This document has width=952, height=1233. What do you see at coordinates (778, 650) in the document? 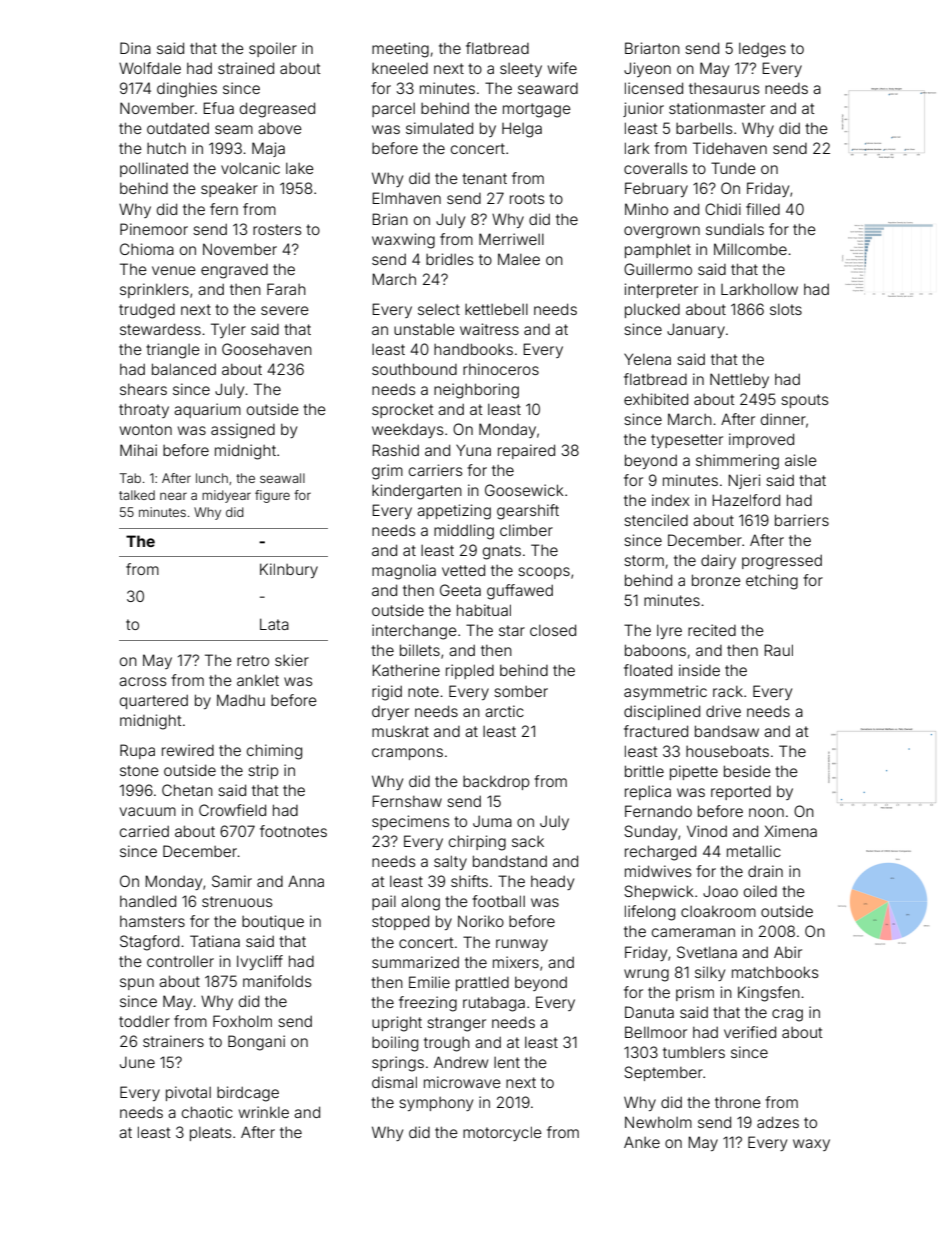
I see `Raul` at bounding box center [778, 650].
